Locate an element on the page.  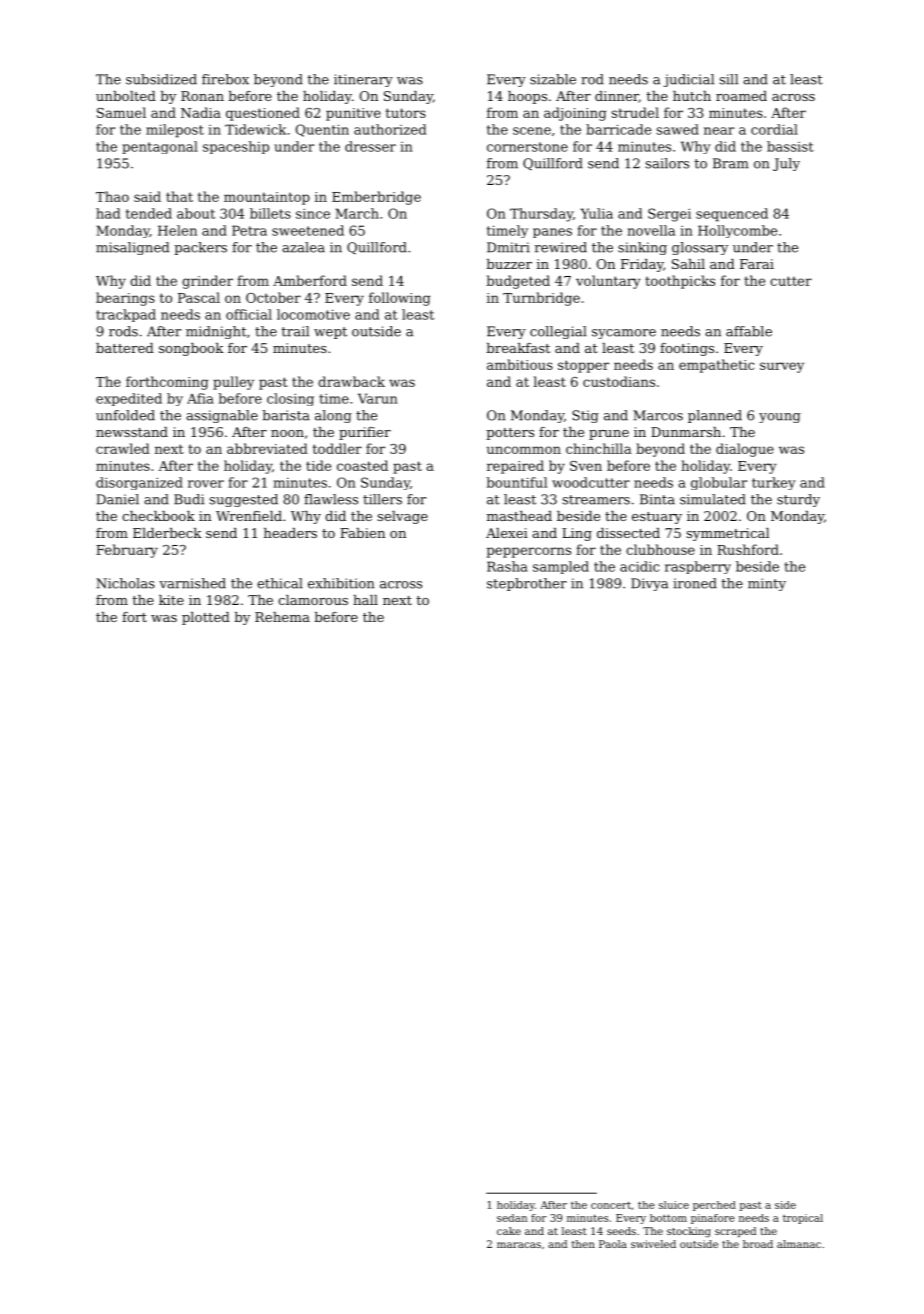
perched is located at coordinates (714, 1206).
